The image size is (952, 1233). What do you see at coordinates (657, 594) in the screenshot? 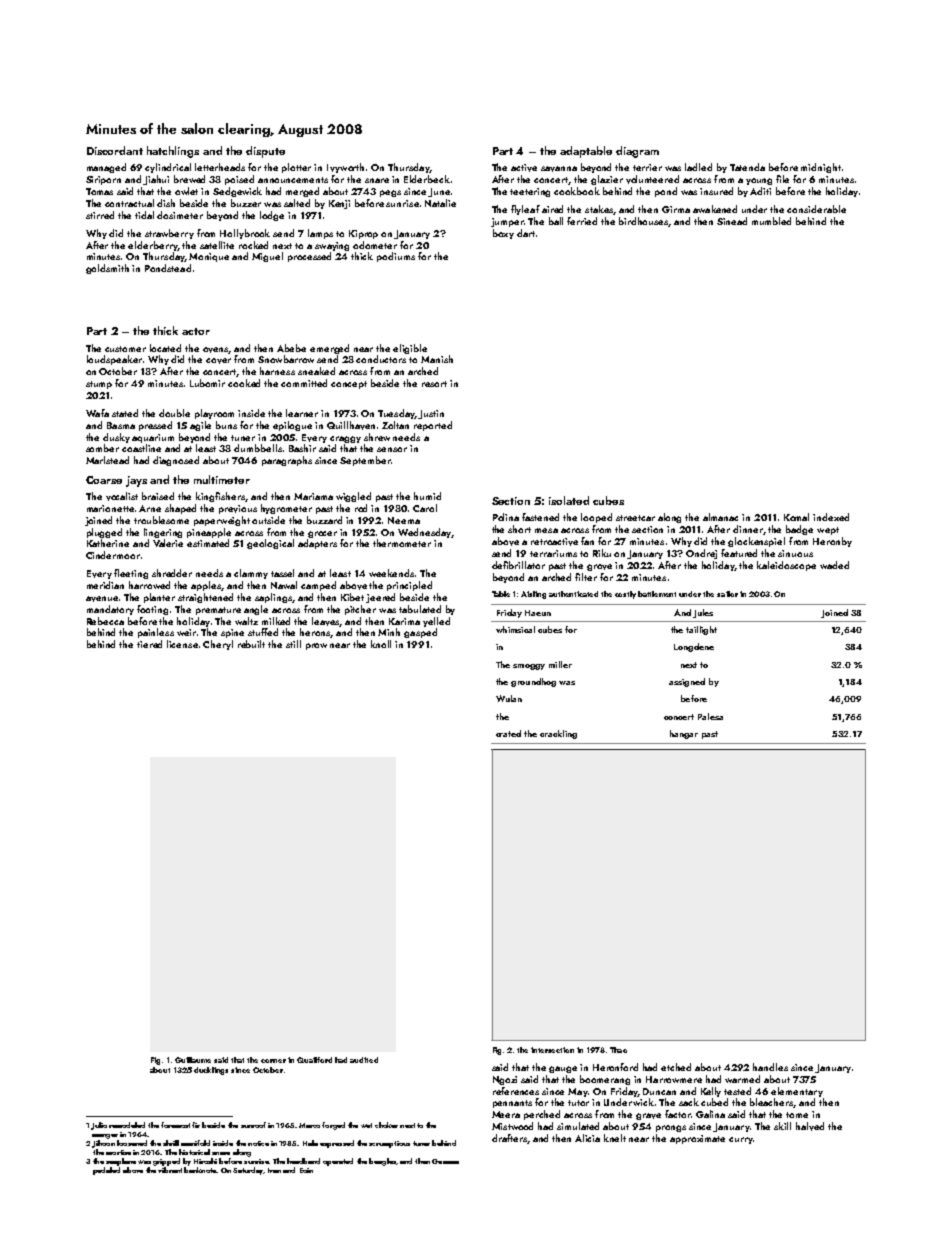
I see `battlement` at bounding box center [657, 594].
